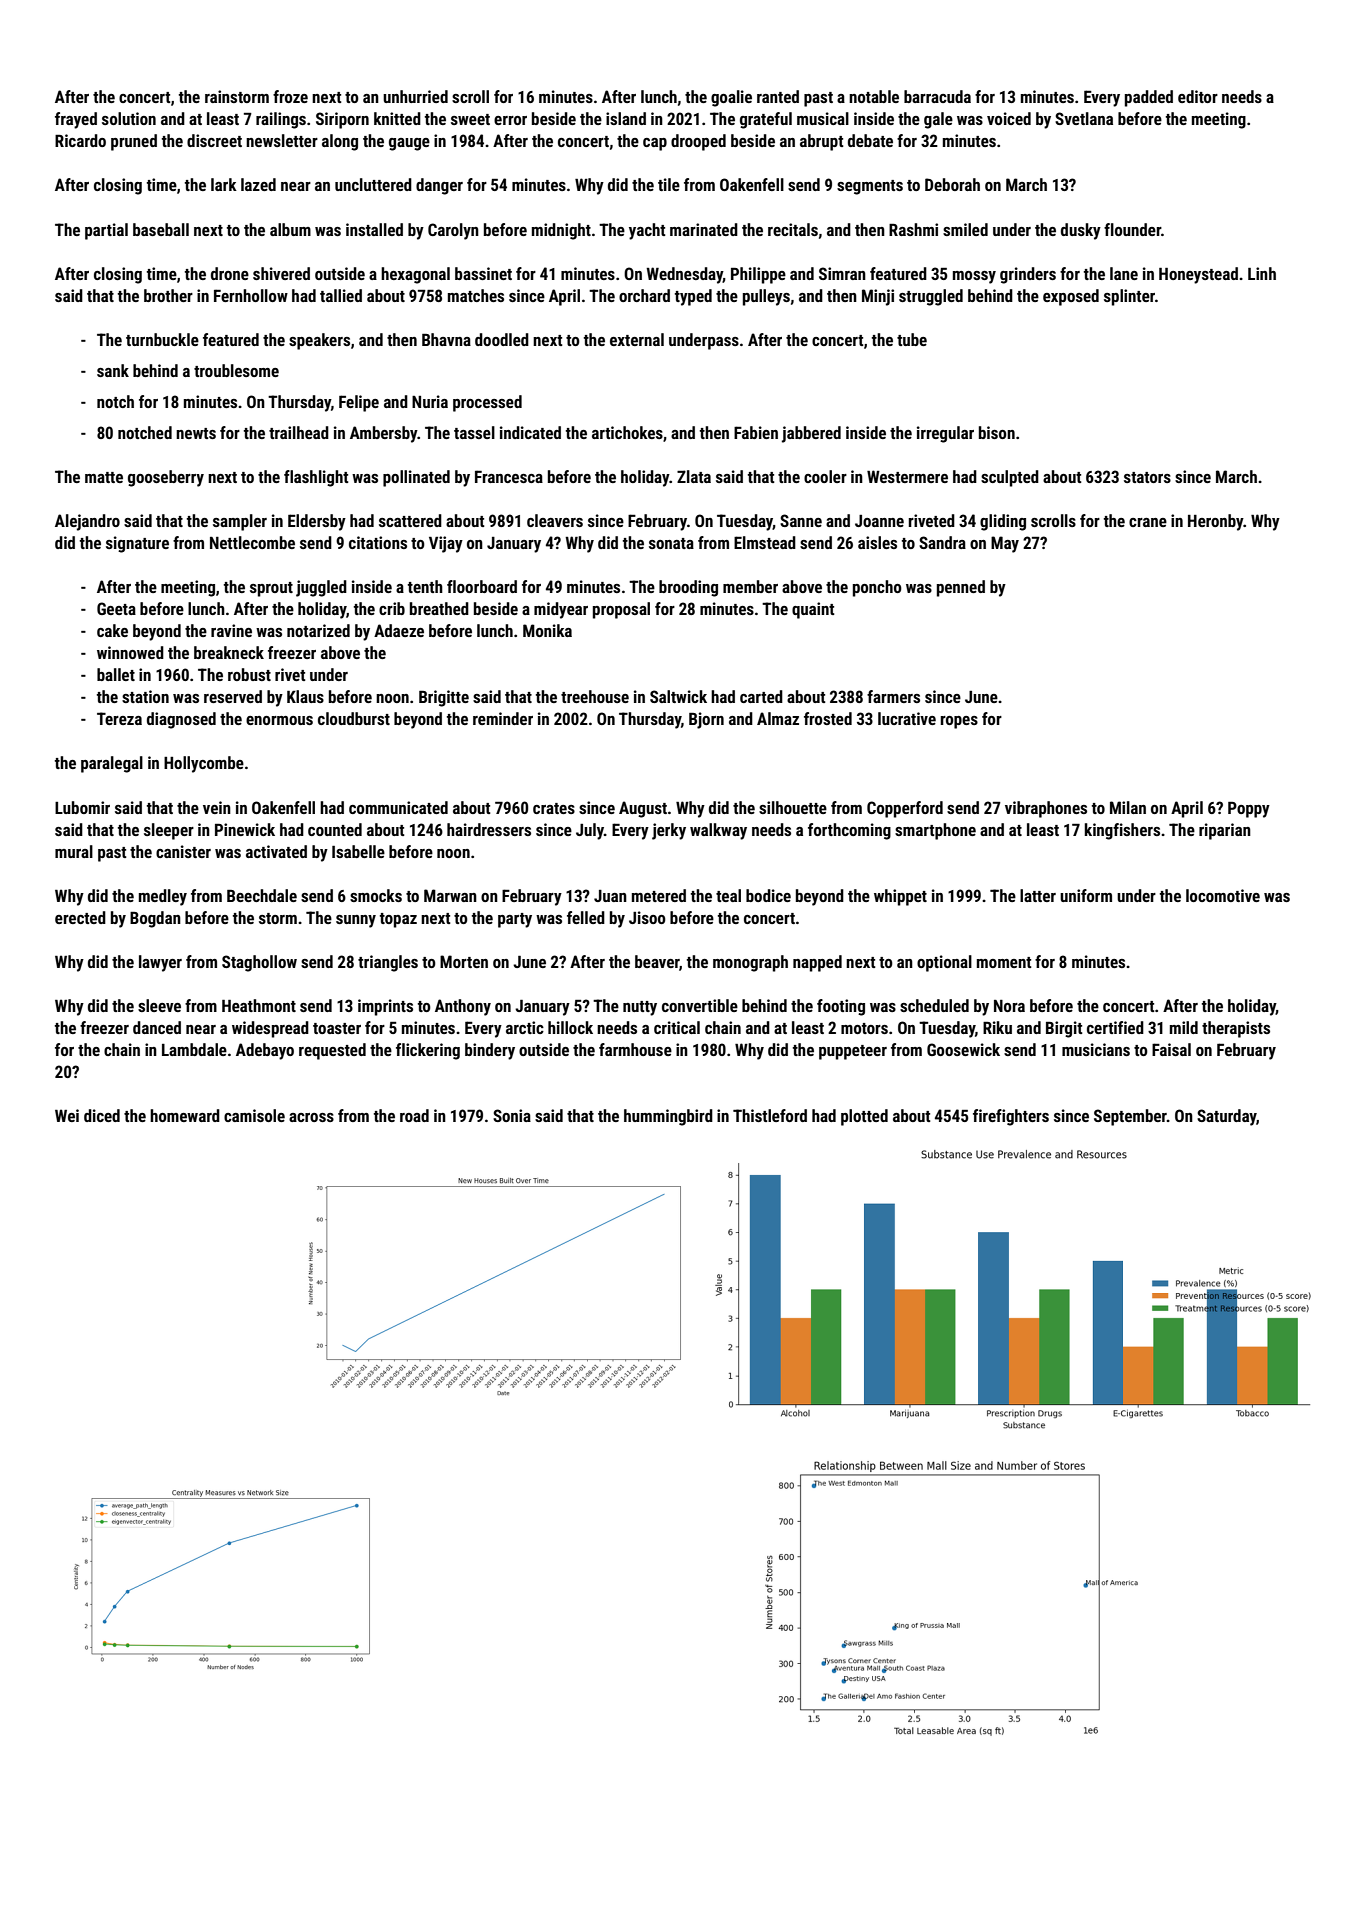 The height and width of the screenshot is (1905, 1347). Describe the element at coordinates (252, 542) in the screenshot. I see `Nettlecombe` at that location.
